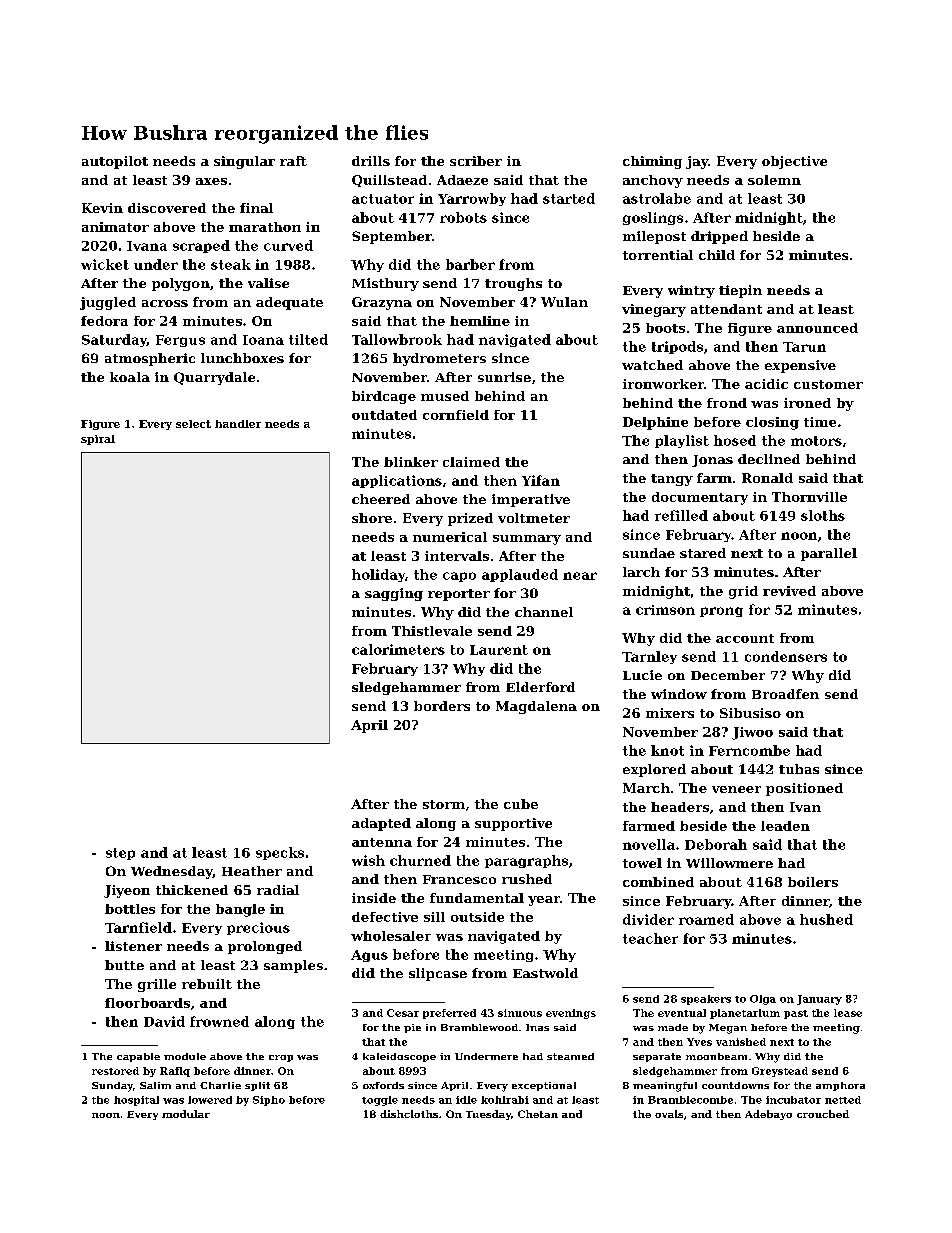  Describe the element at coordinates (374, 898) in the page. I see `inside` at that location.
